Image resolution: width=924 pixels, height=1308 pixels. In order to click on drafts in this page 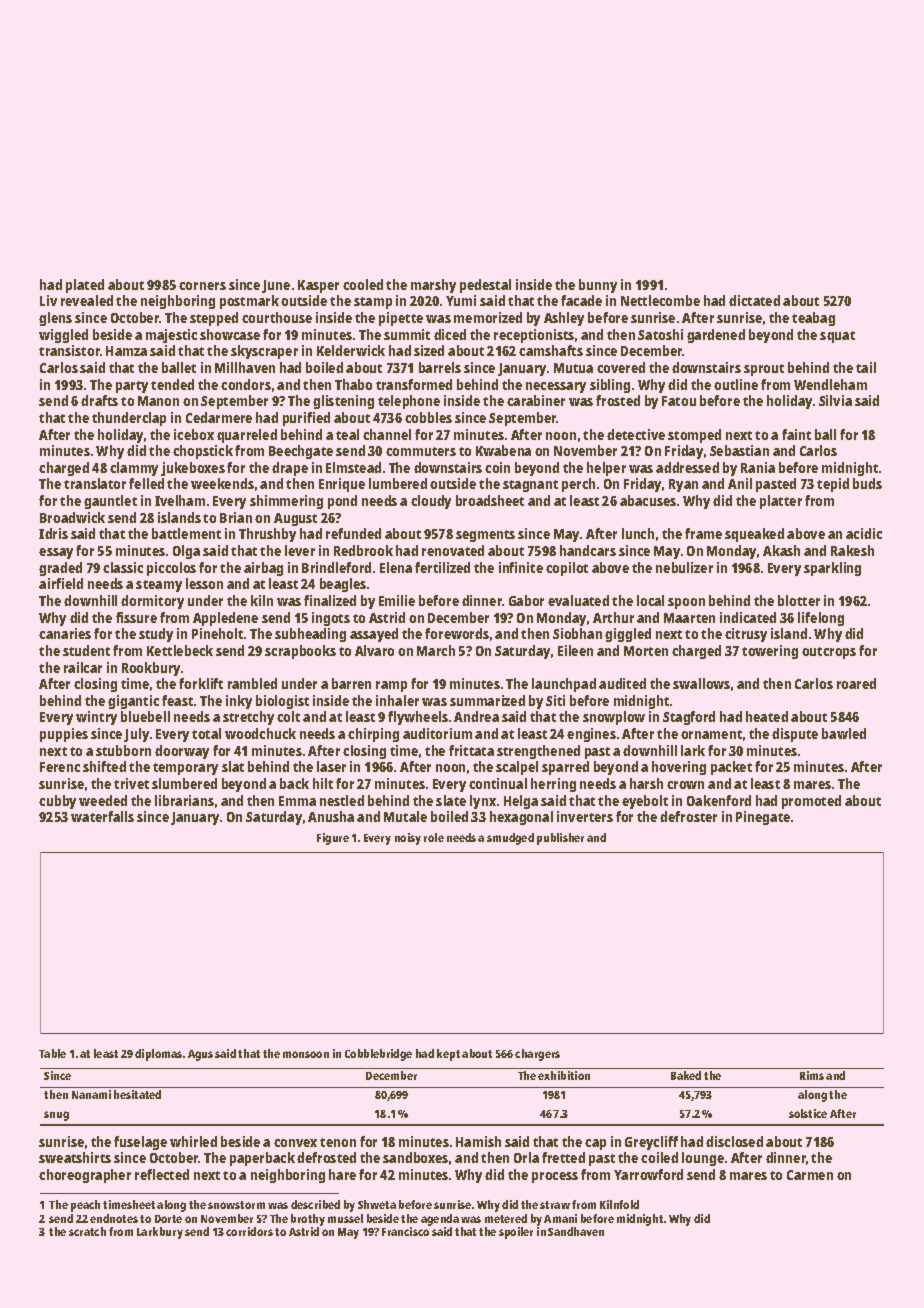, I will do `click(99, 400)`.
